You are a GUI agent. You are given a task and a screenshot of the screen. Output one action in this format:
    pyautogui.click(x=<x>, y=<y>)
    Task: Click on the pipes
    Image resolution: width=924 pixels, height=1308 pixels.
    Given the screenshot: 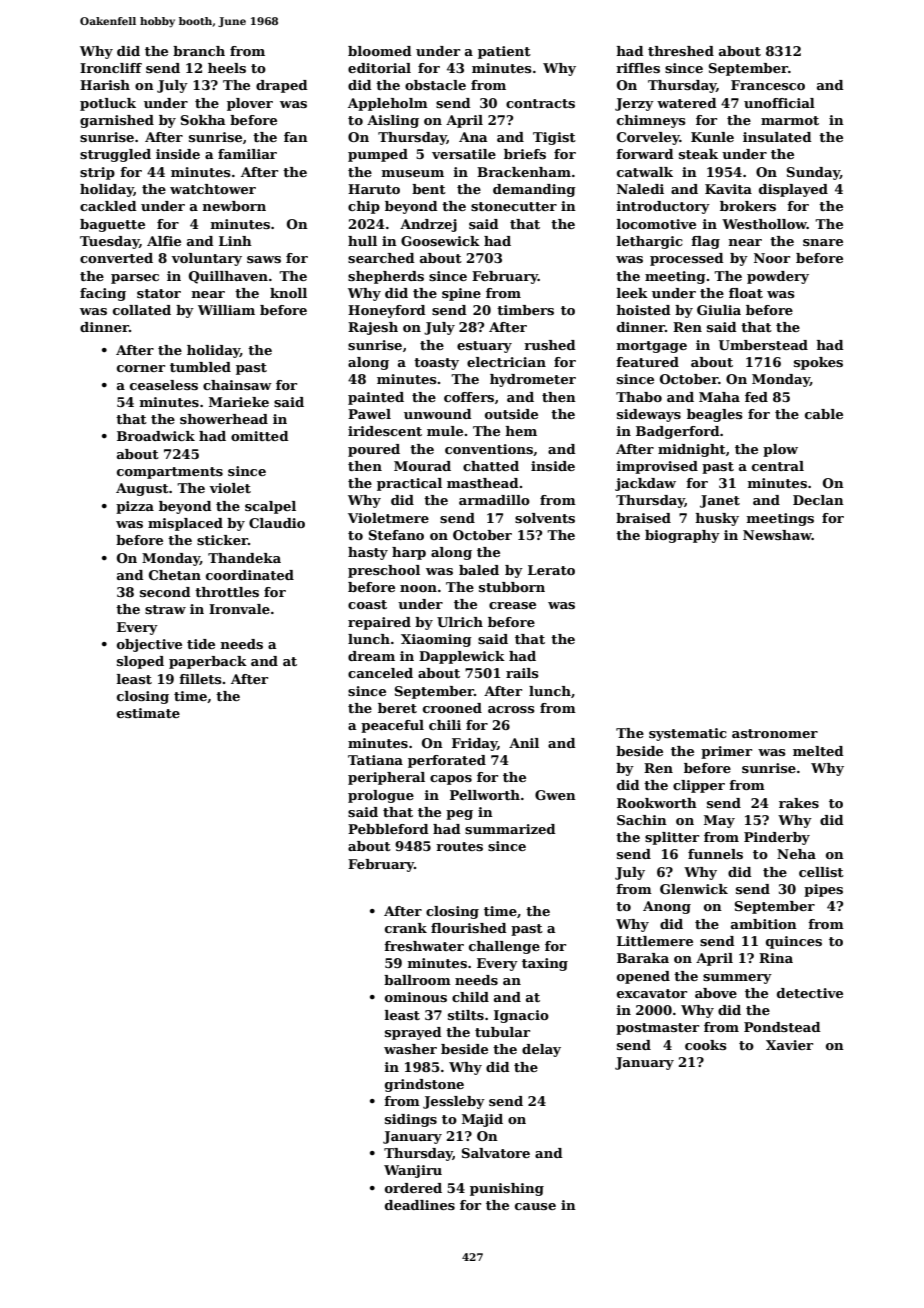 What is the action you would take?
    pyautogui.click(x=823, y=890)
